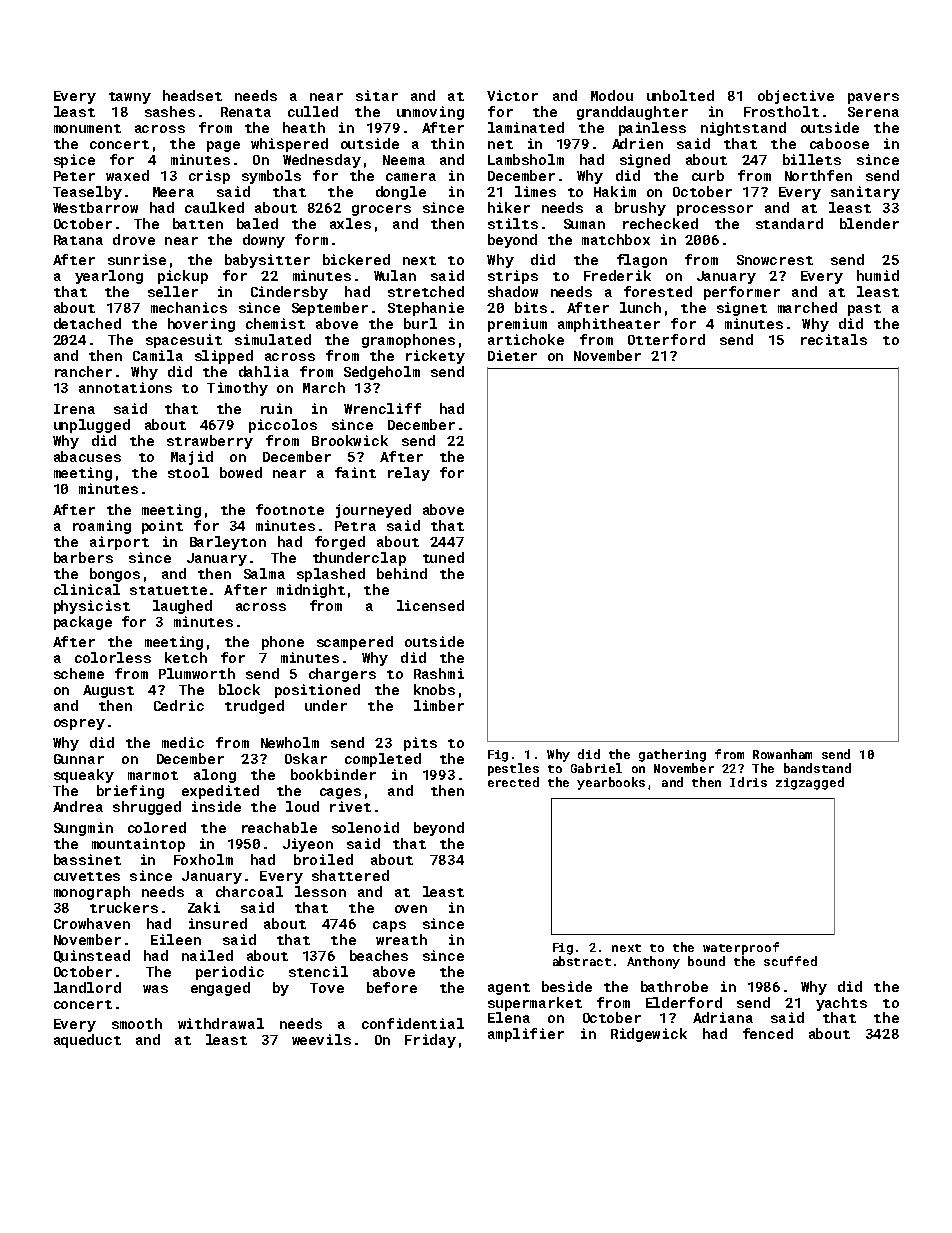 The image size is (952, 1233). What do you see at coordinates (313, 111) in the screenshot?
I see `culled` at bounding box center [313, 111].
